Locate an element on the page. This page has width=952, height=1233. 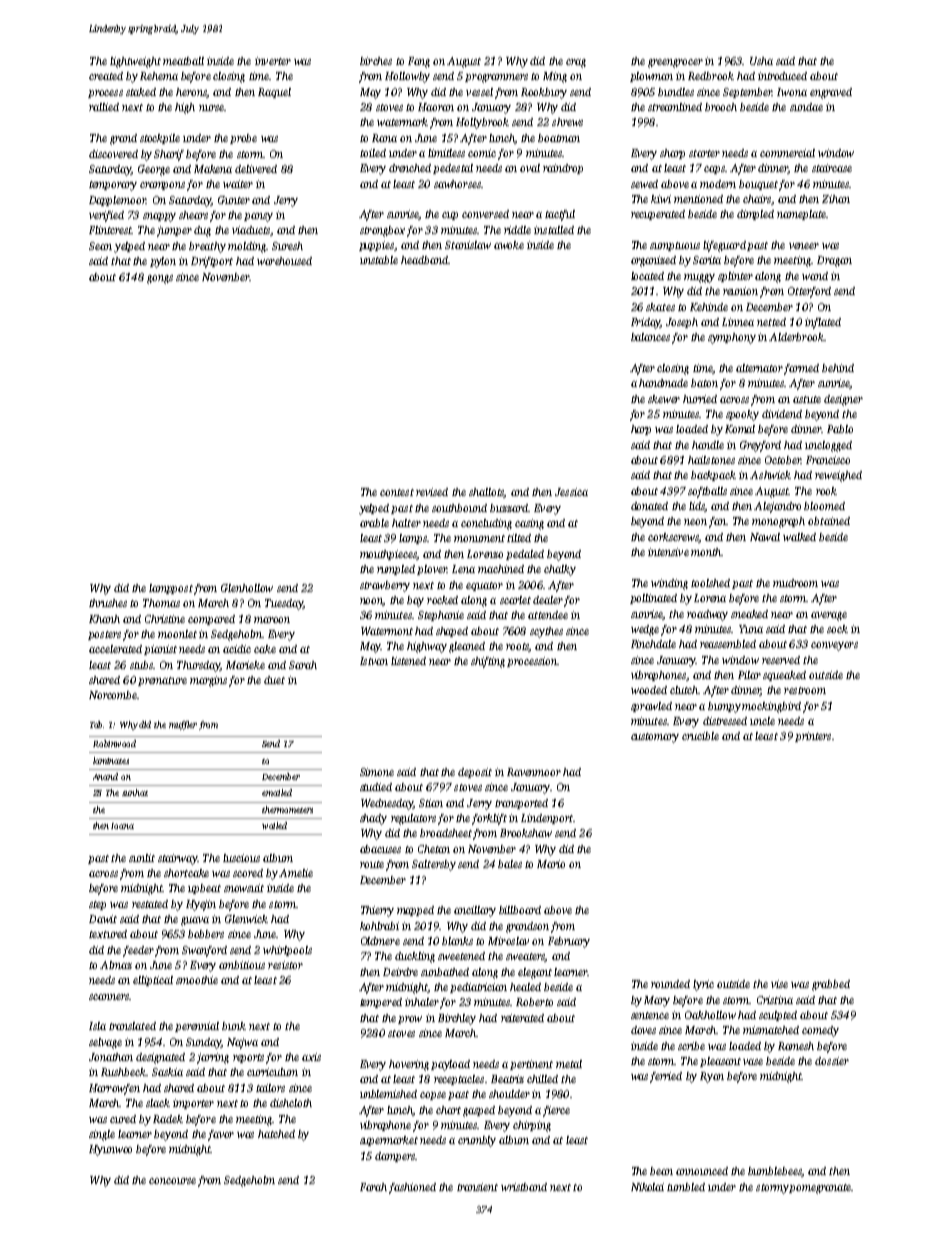
dividend is located at coordinates (782, 414).
